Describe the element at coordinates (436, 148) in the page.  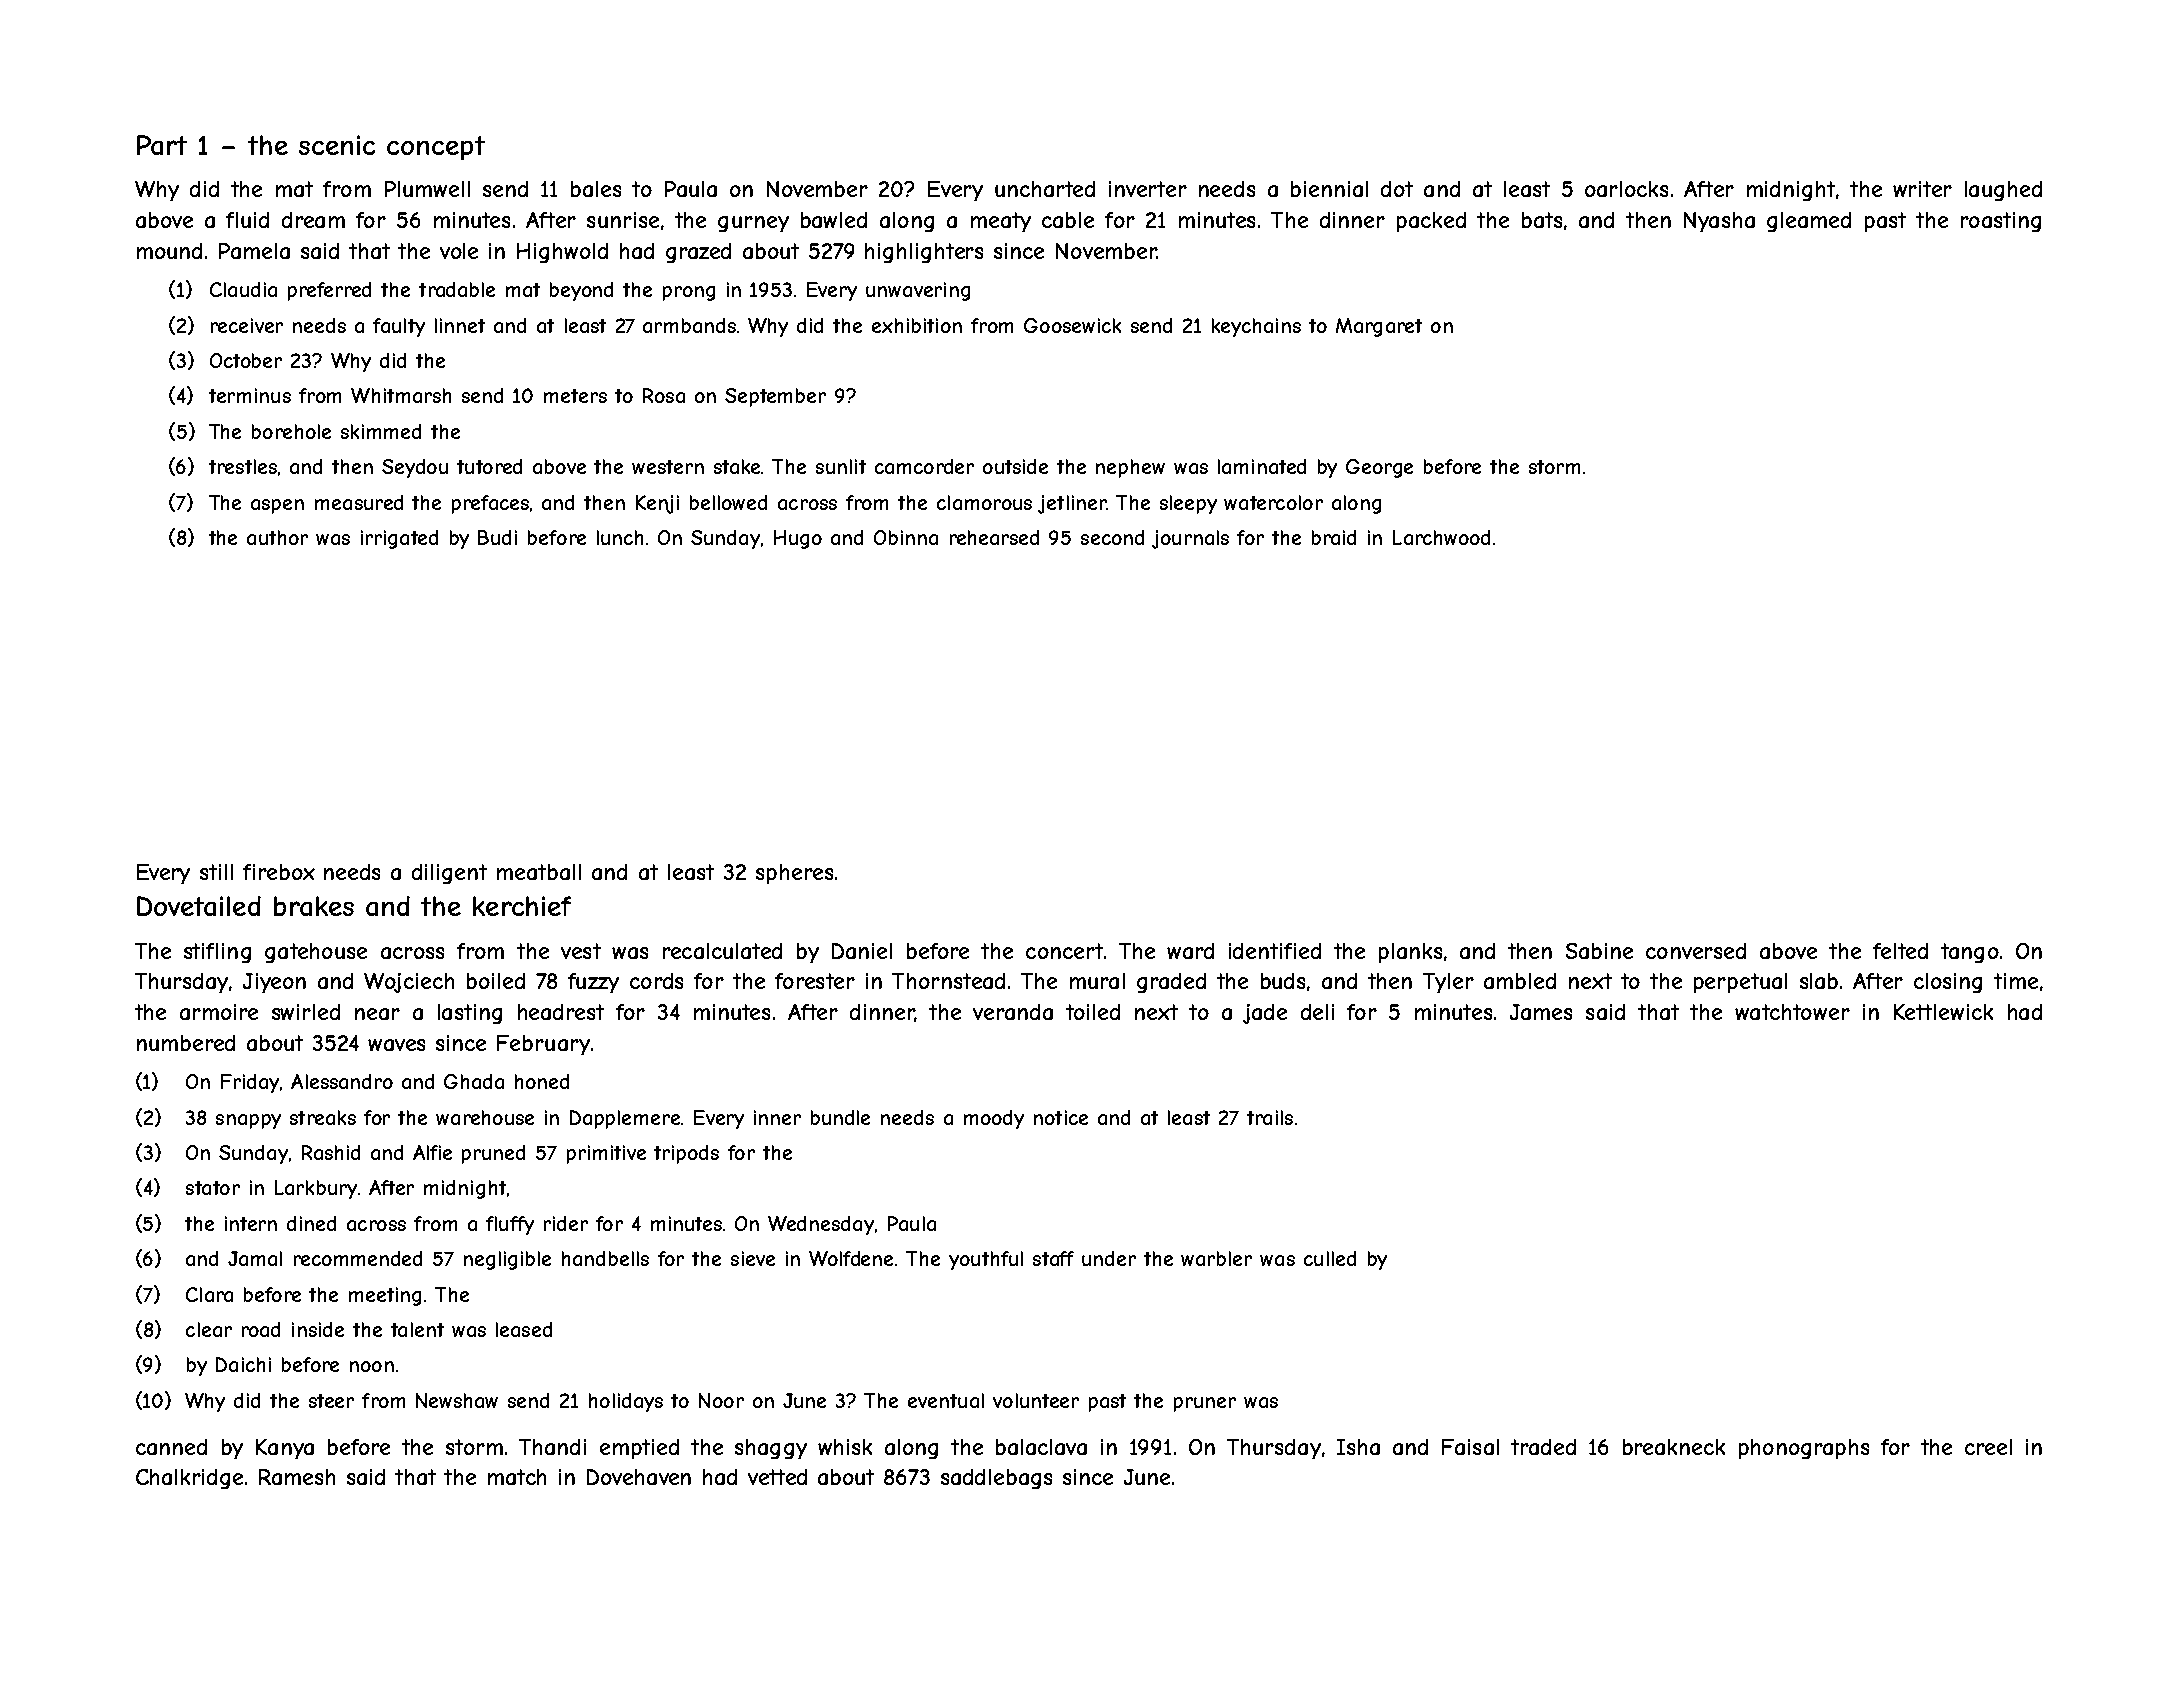
I see `concept` at that location.
